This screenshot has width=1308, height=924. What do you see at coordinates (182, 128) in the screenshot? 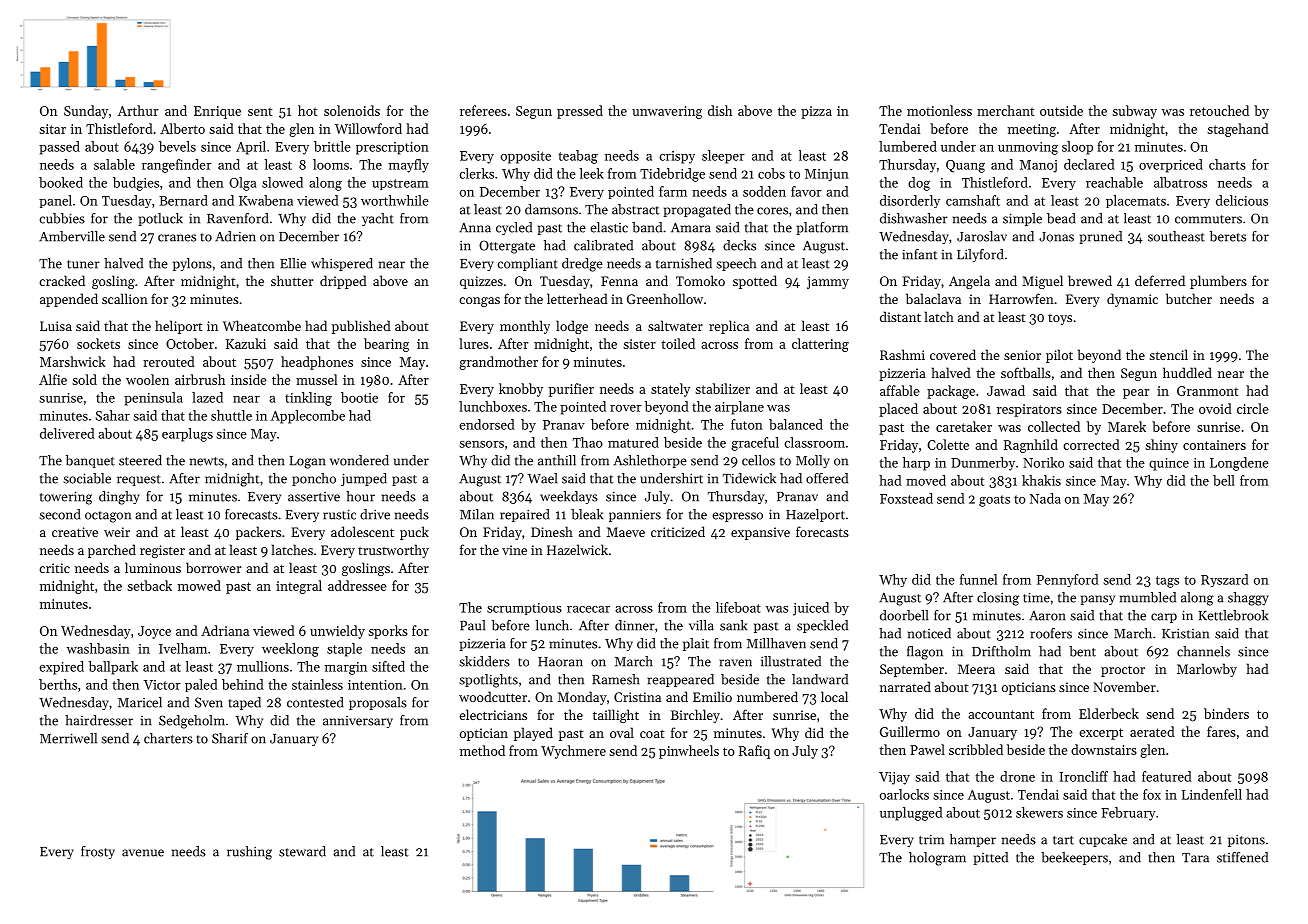
I see `Alberto` at bounding box center [182, 128].
